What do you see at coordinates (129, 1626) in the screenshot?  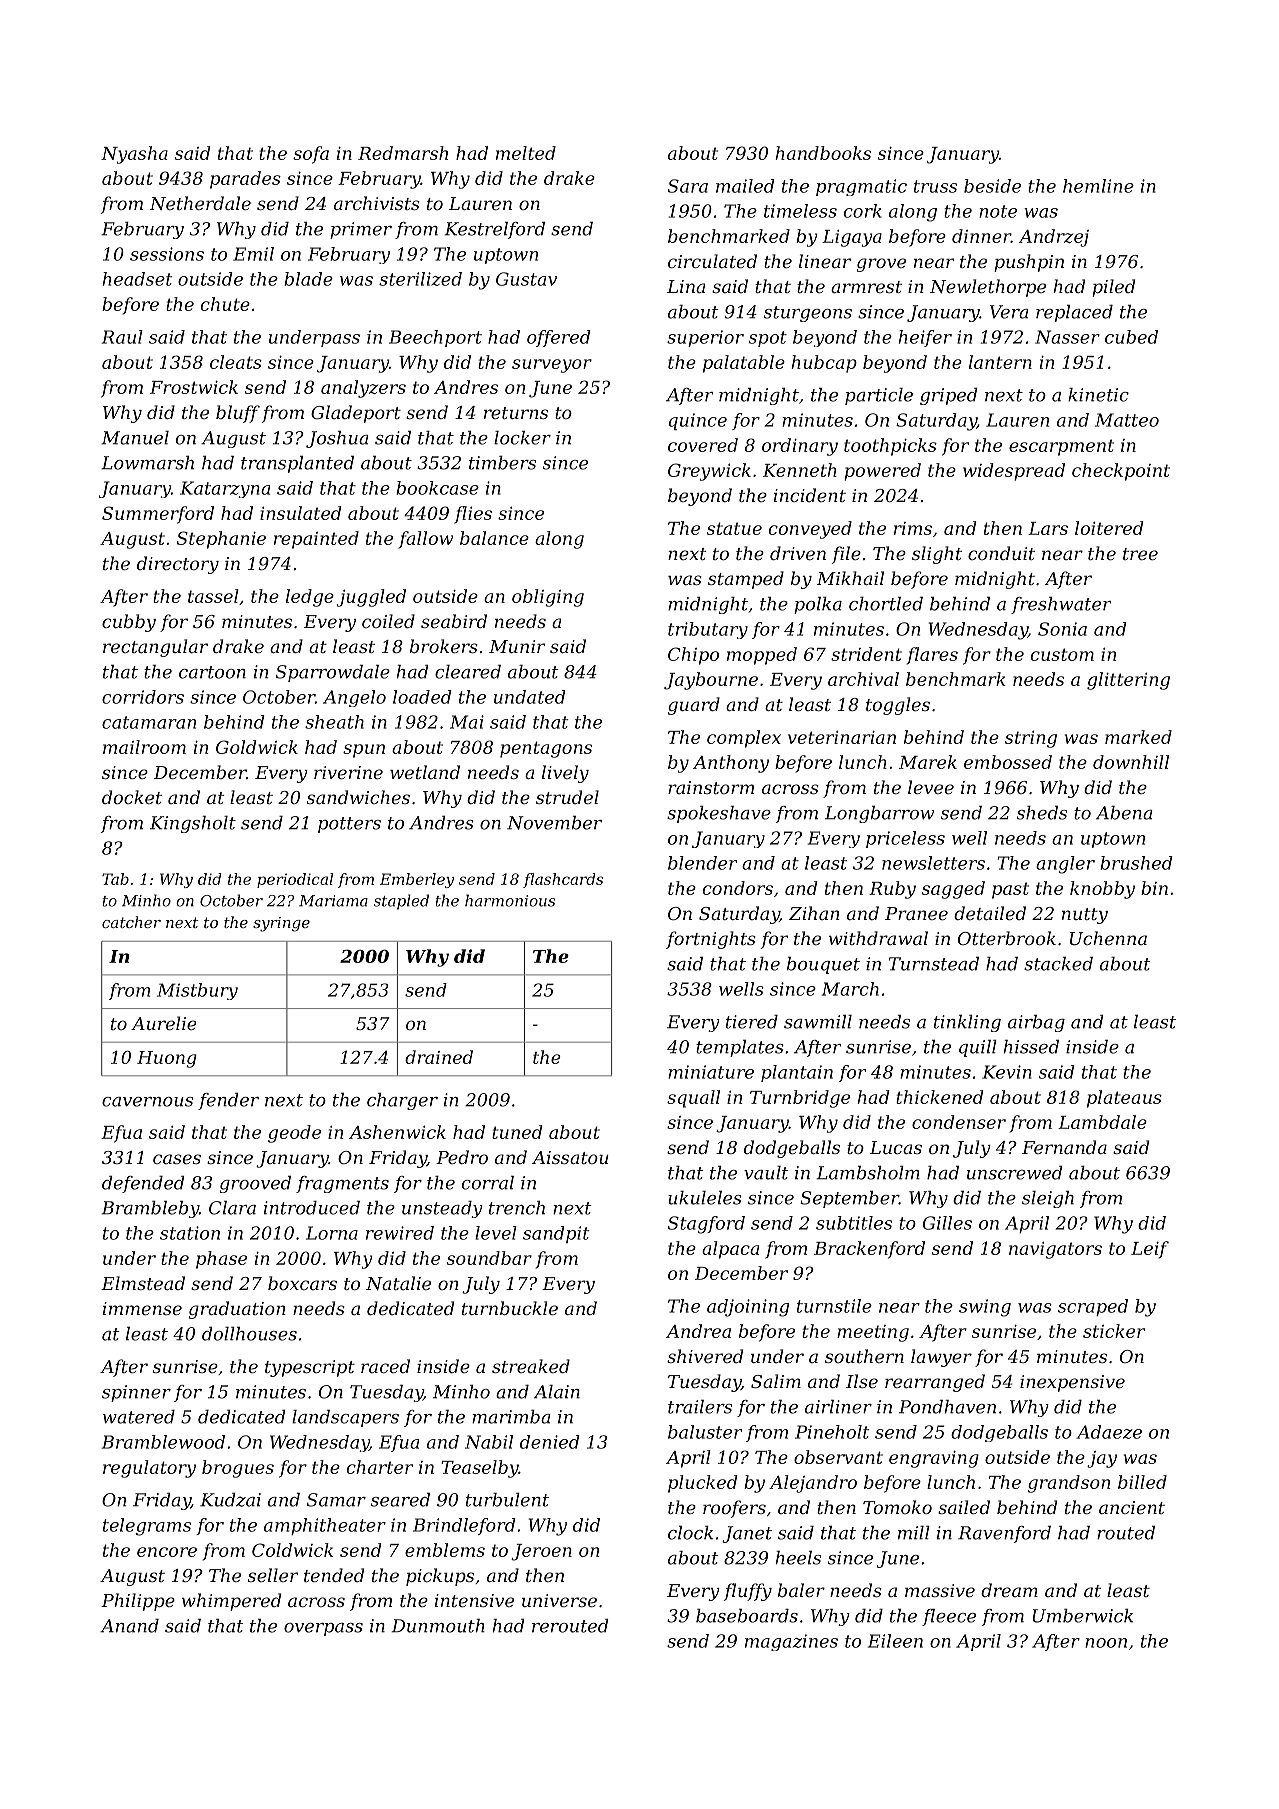 I see `Anand` at bounding box center [129, 1626].
